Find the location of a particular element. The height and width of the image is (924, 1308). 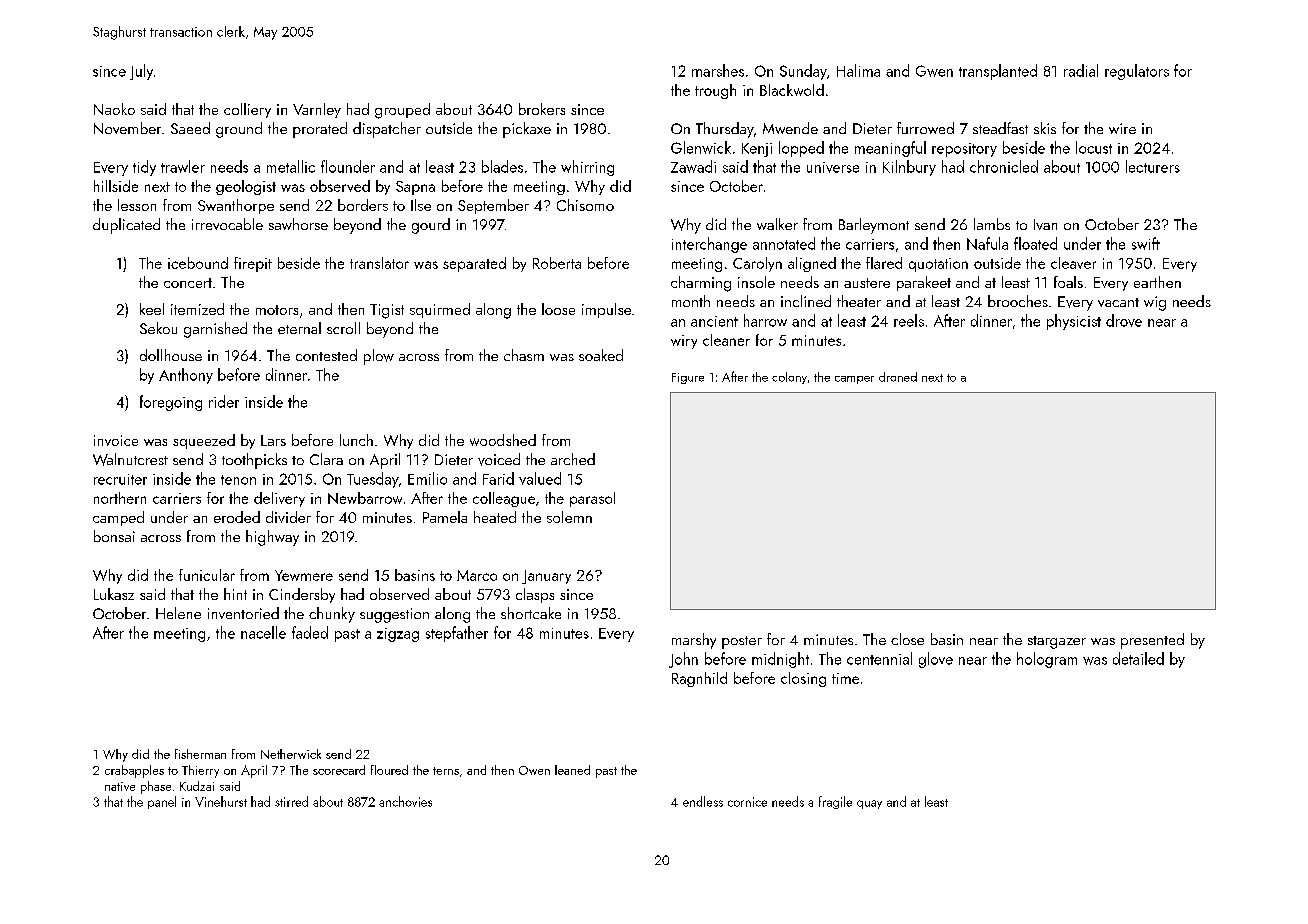

radial is located at coordinates (1081, 70).
